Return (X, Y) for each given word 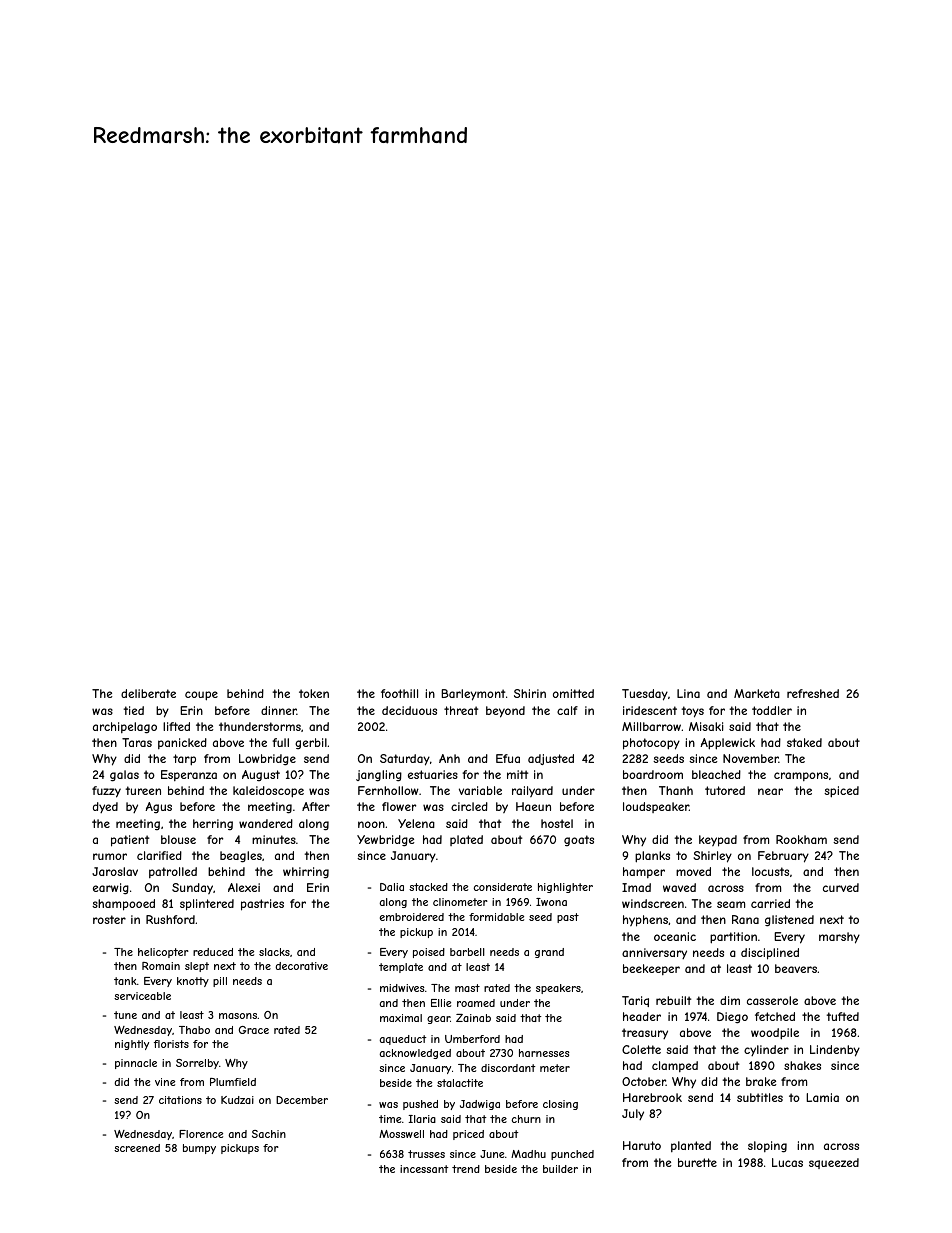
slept (197, 967)
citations (180, 1100)
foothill (399, 693)
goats (579, 841)
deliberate (148, 693)
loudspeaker (656, 807)
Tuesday (645, 695)
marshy (839, 938)
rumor (110, 856)
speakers (558, 989)
